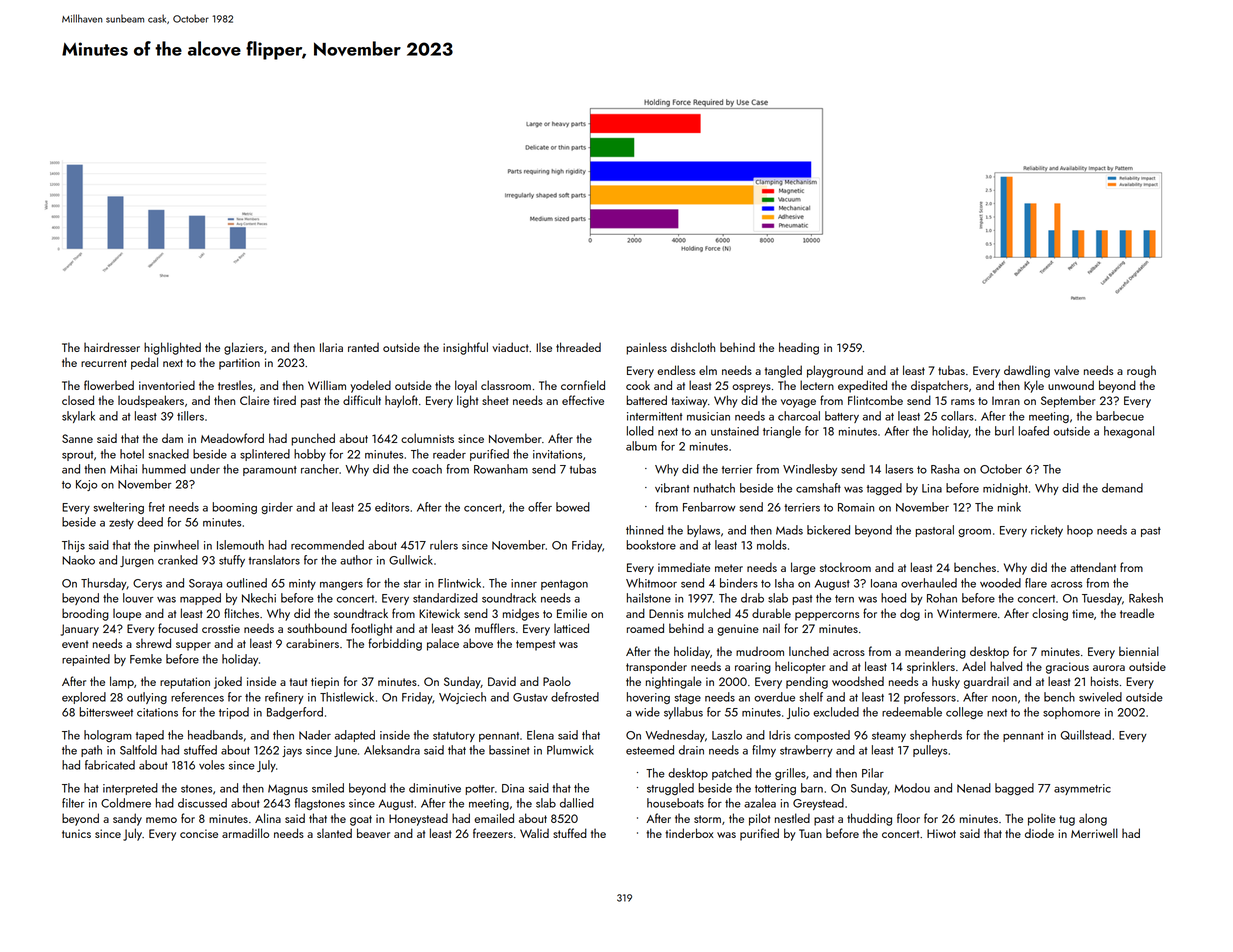 This page has height=952, width=1233. What do you see at coordinates (1129, 432) in the page?
I see `hexagonal` at bounding box center [1129, 432].
